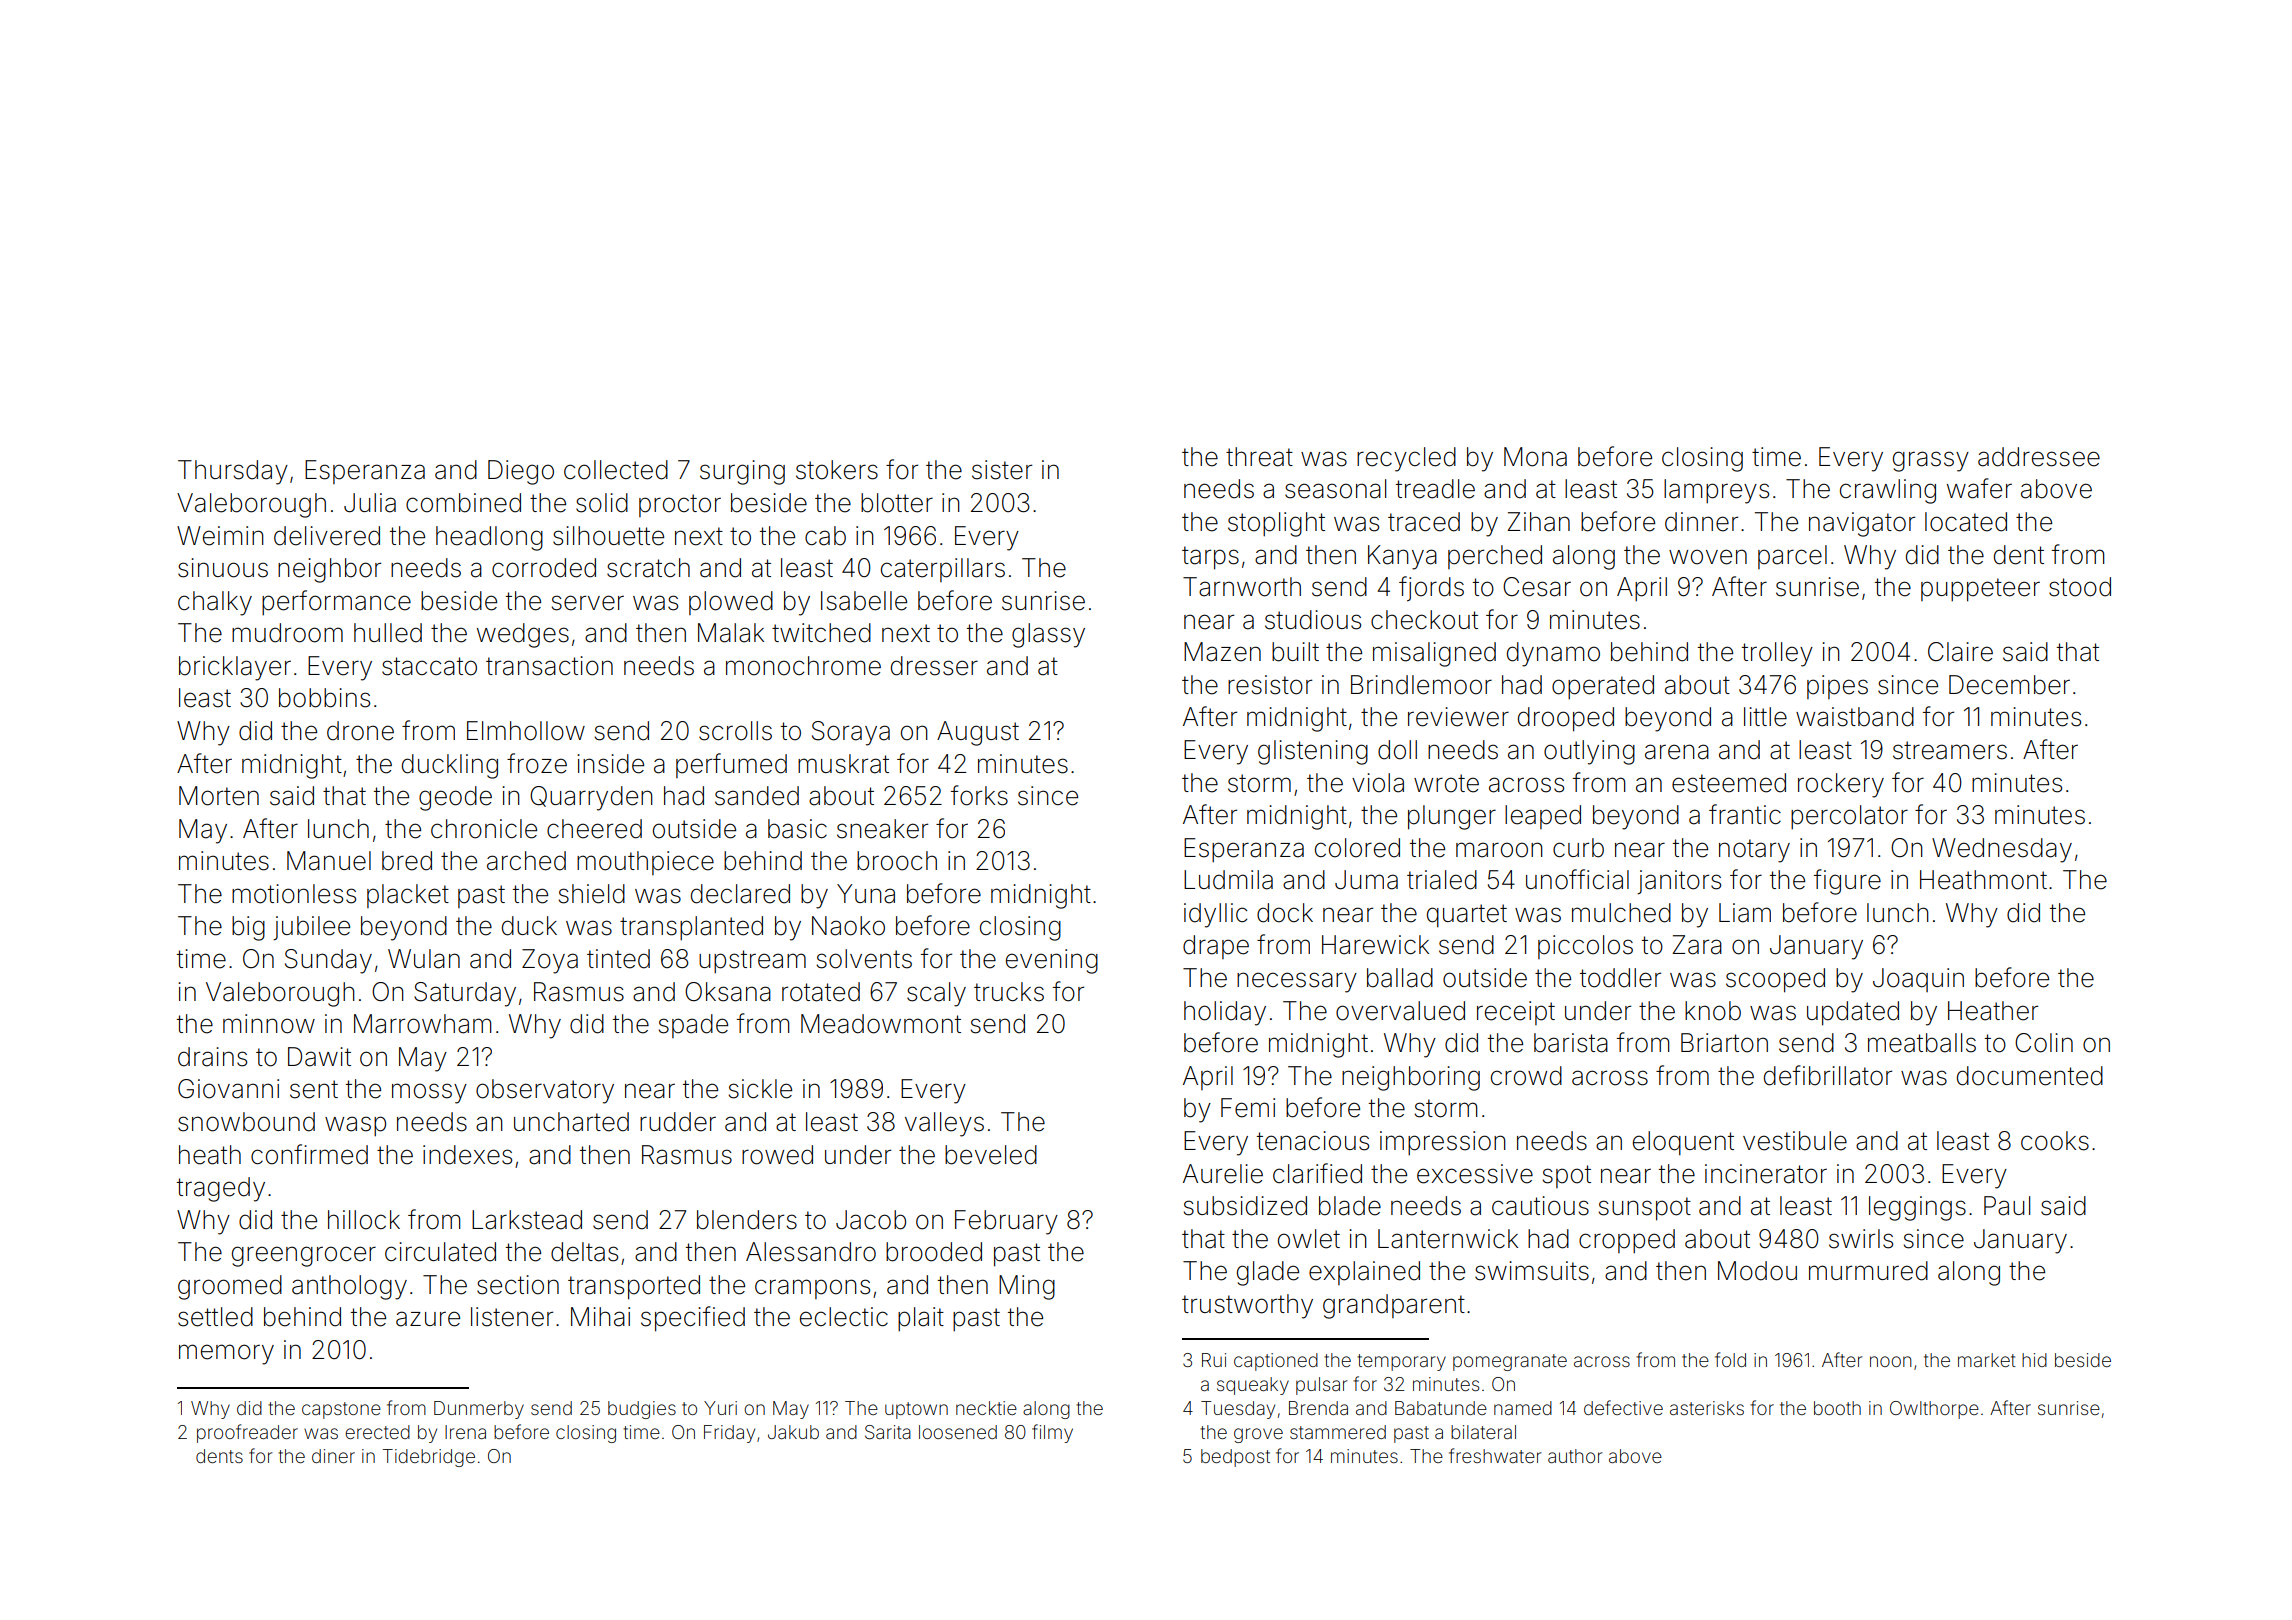 Image resolution: width=2292 pixels, height=1620 pixels. Describe the element at coordinates (1792, 557) in the screenshot. I see `parcel` at that location.
